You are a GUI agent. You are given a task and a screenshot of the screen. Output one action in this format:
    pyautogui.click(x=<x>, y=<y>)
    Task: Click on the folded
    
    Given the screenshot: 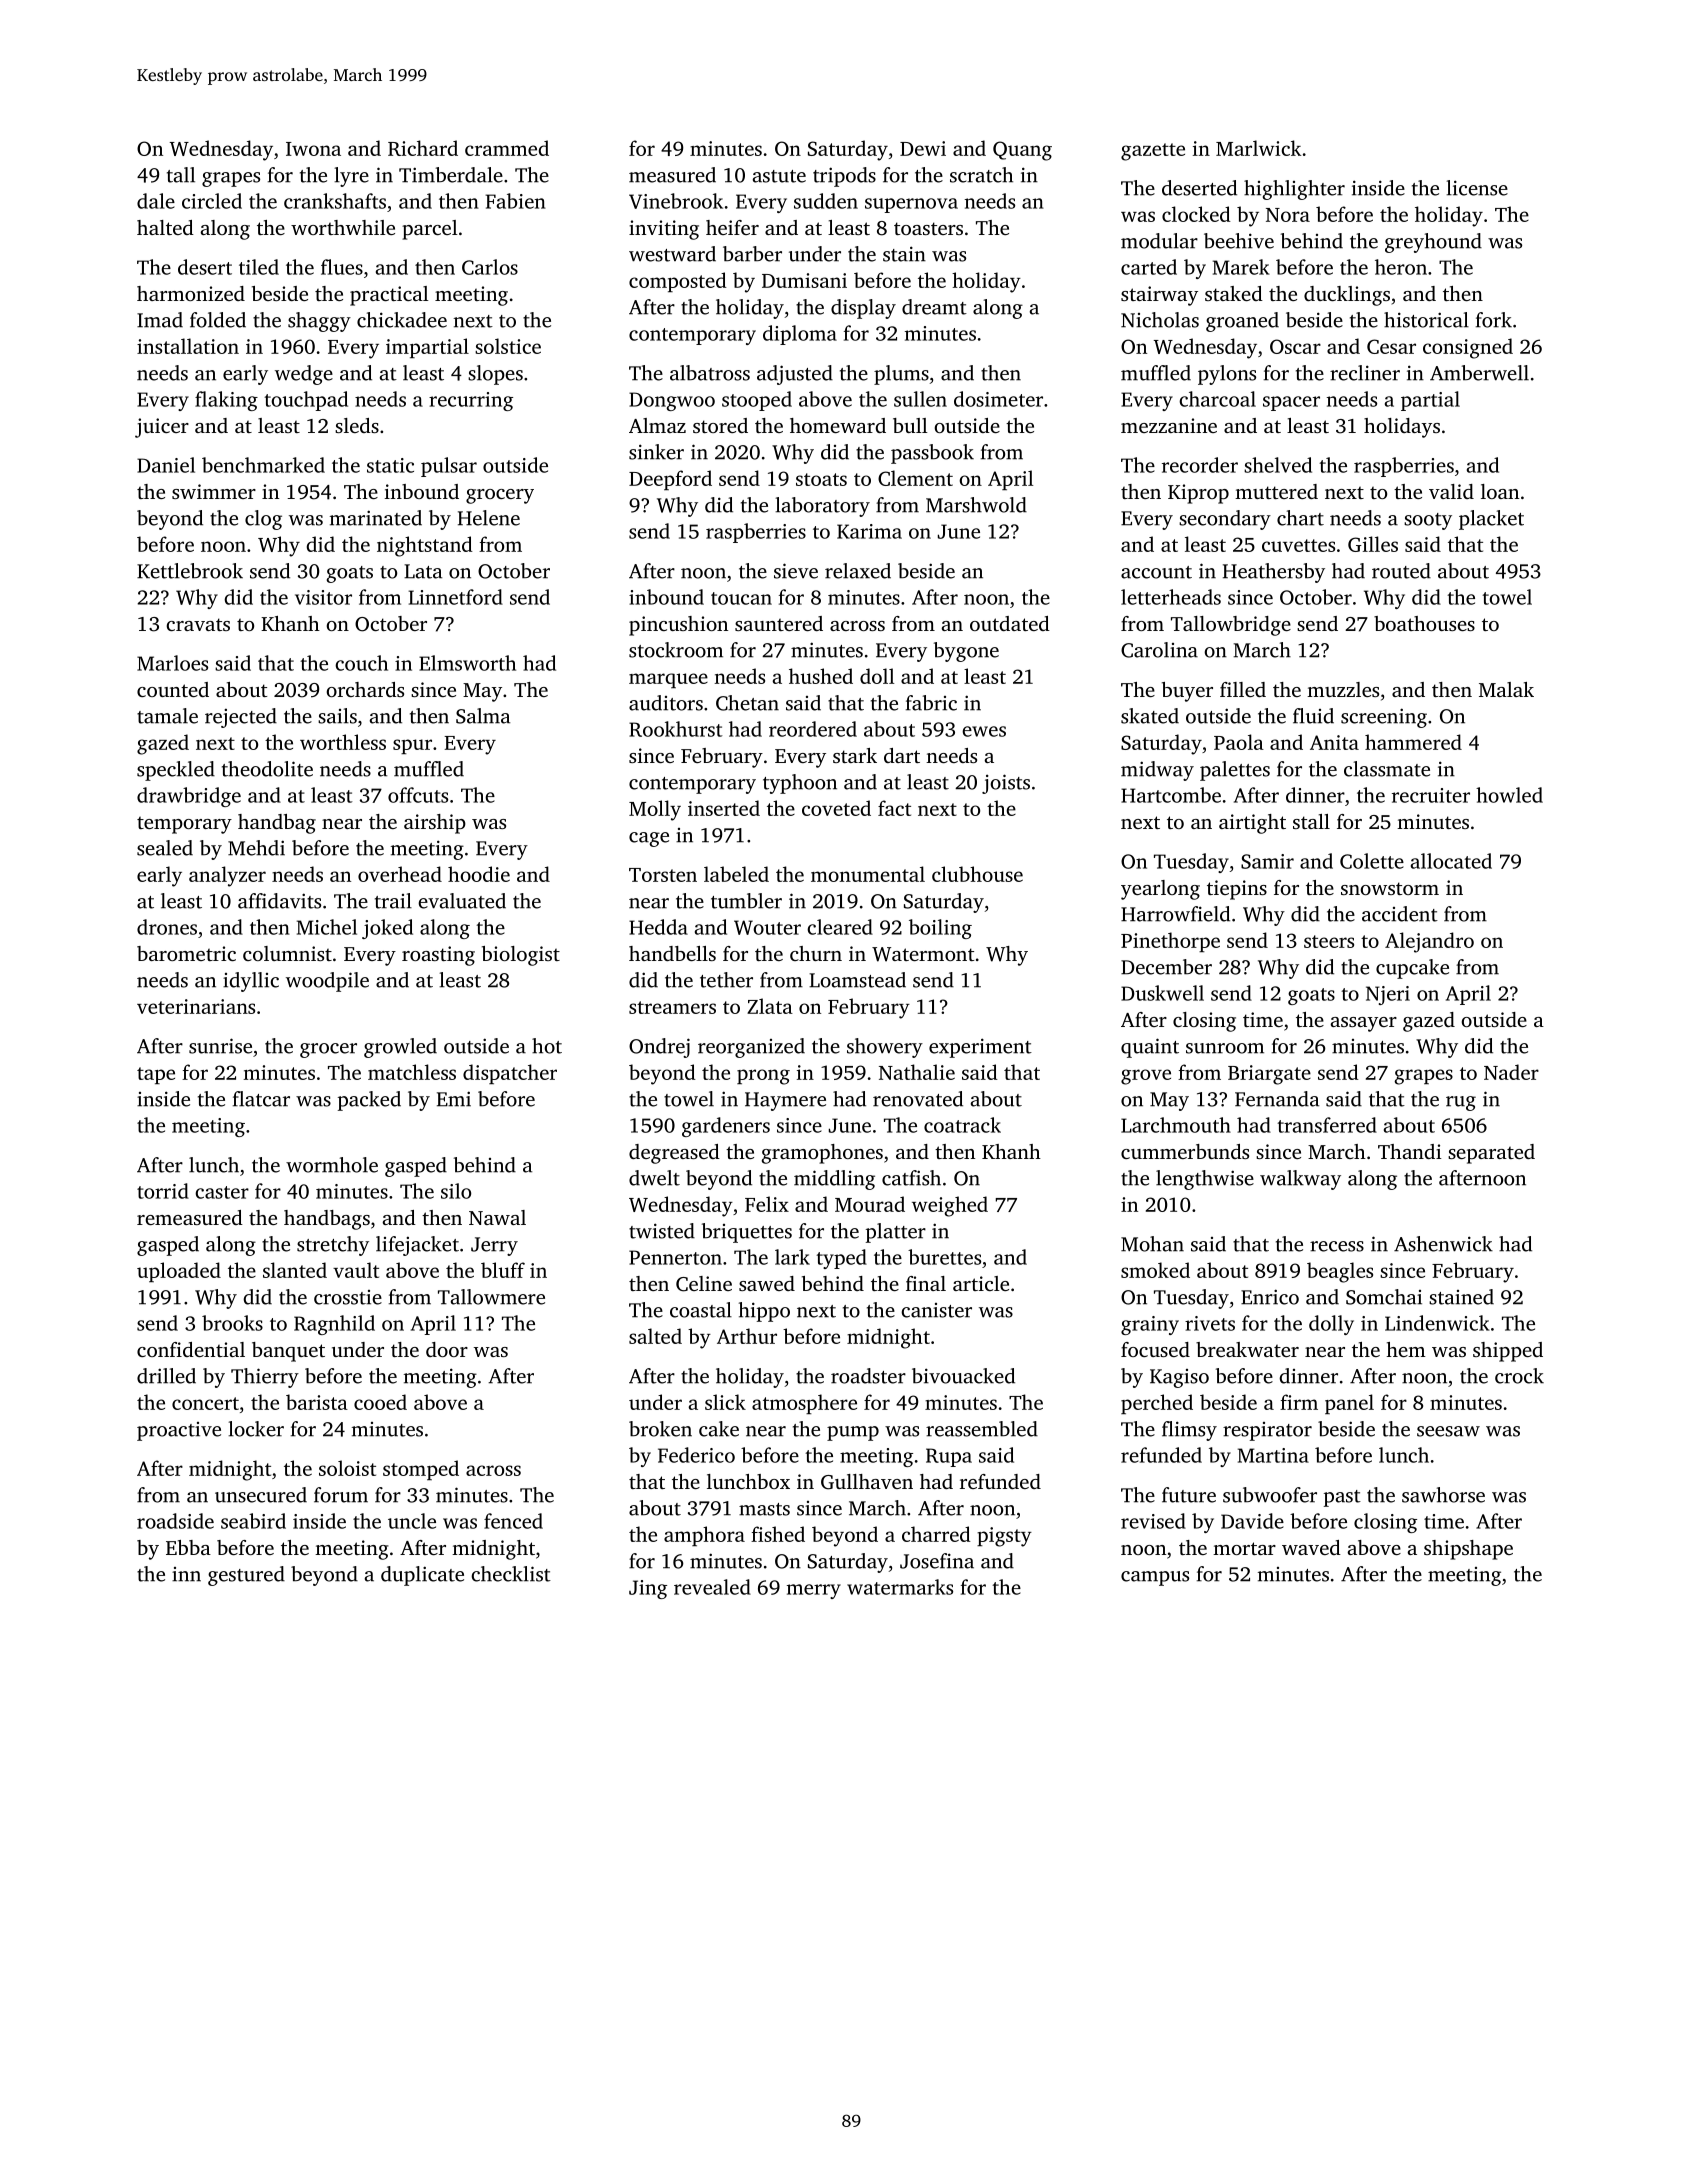 What is the action you would take?
    pyautogui.click(x=218, y=320)
